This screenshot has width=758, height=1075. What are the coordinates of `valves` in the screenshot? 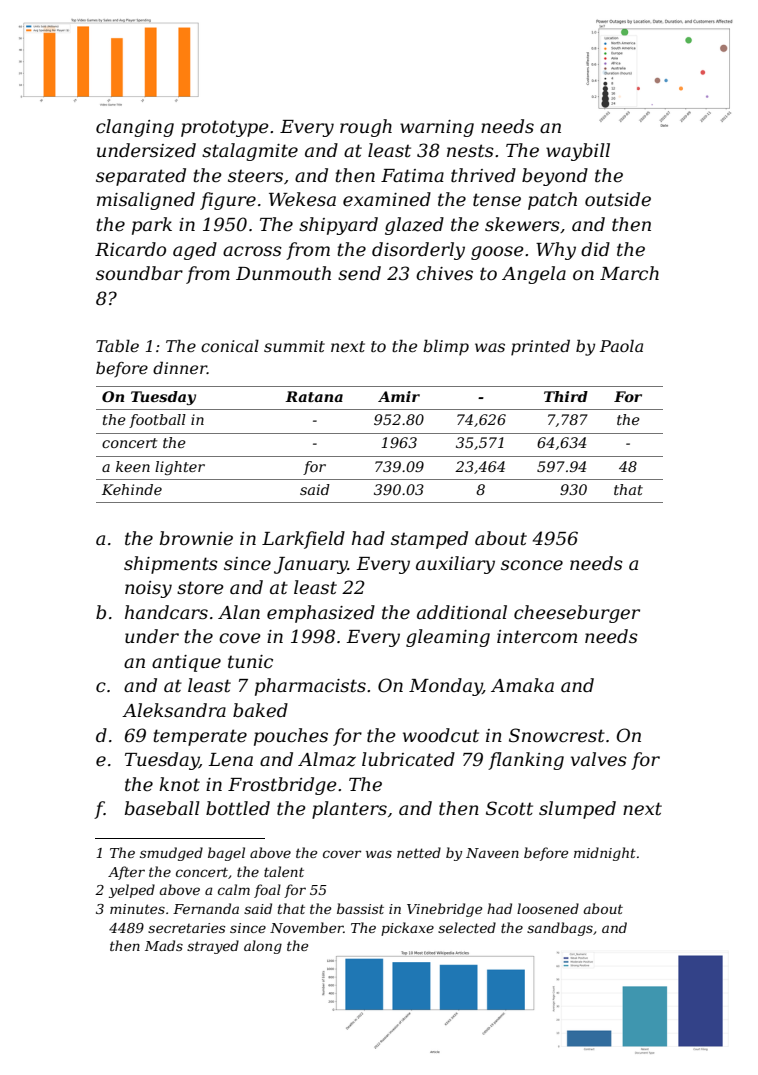 It's located at (599, 759).
